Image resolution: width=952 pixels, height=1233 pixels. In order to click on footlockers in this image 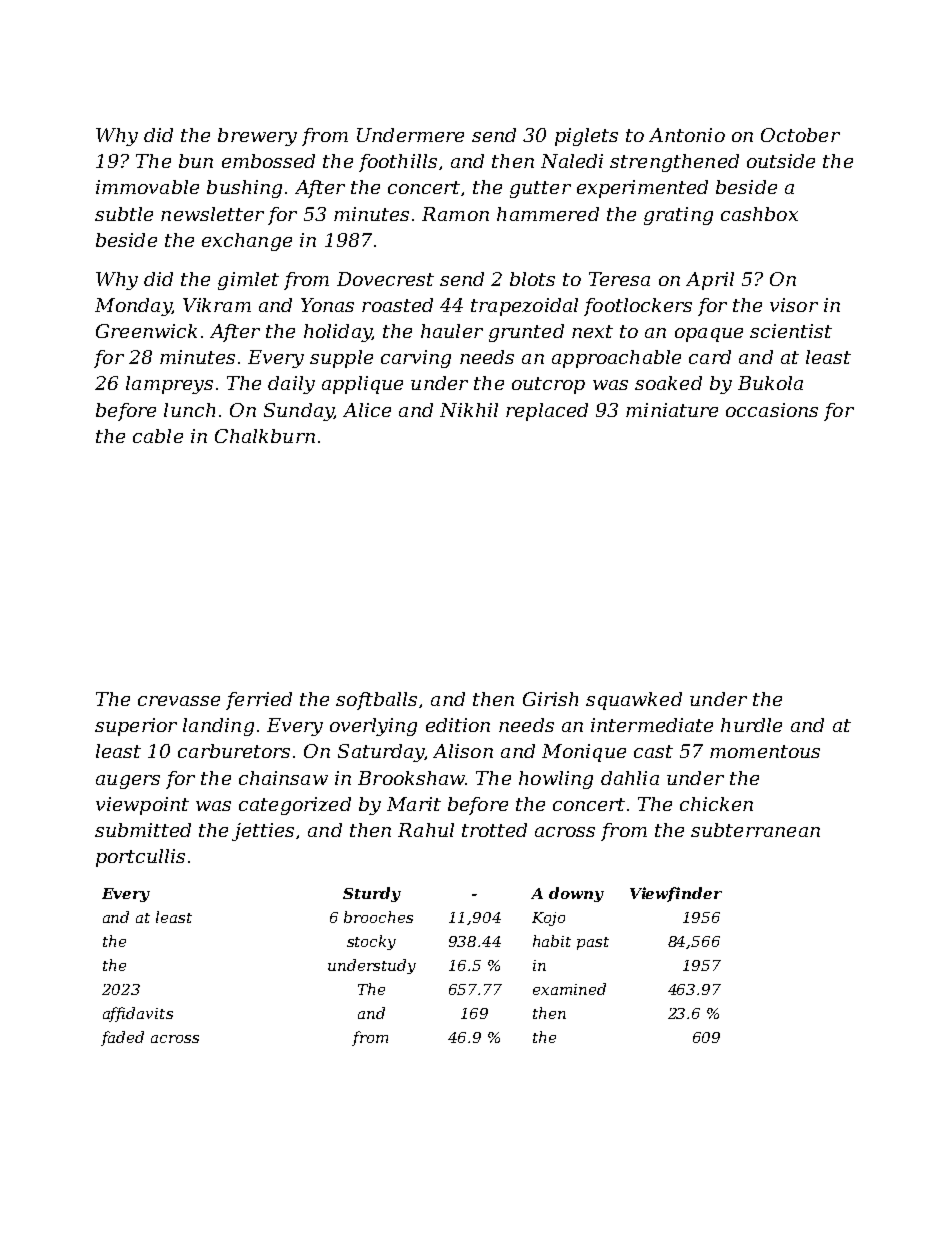, I will do `click(638, 307)`.
